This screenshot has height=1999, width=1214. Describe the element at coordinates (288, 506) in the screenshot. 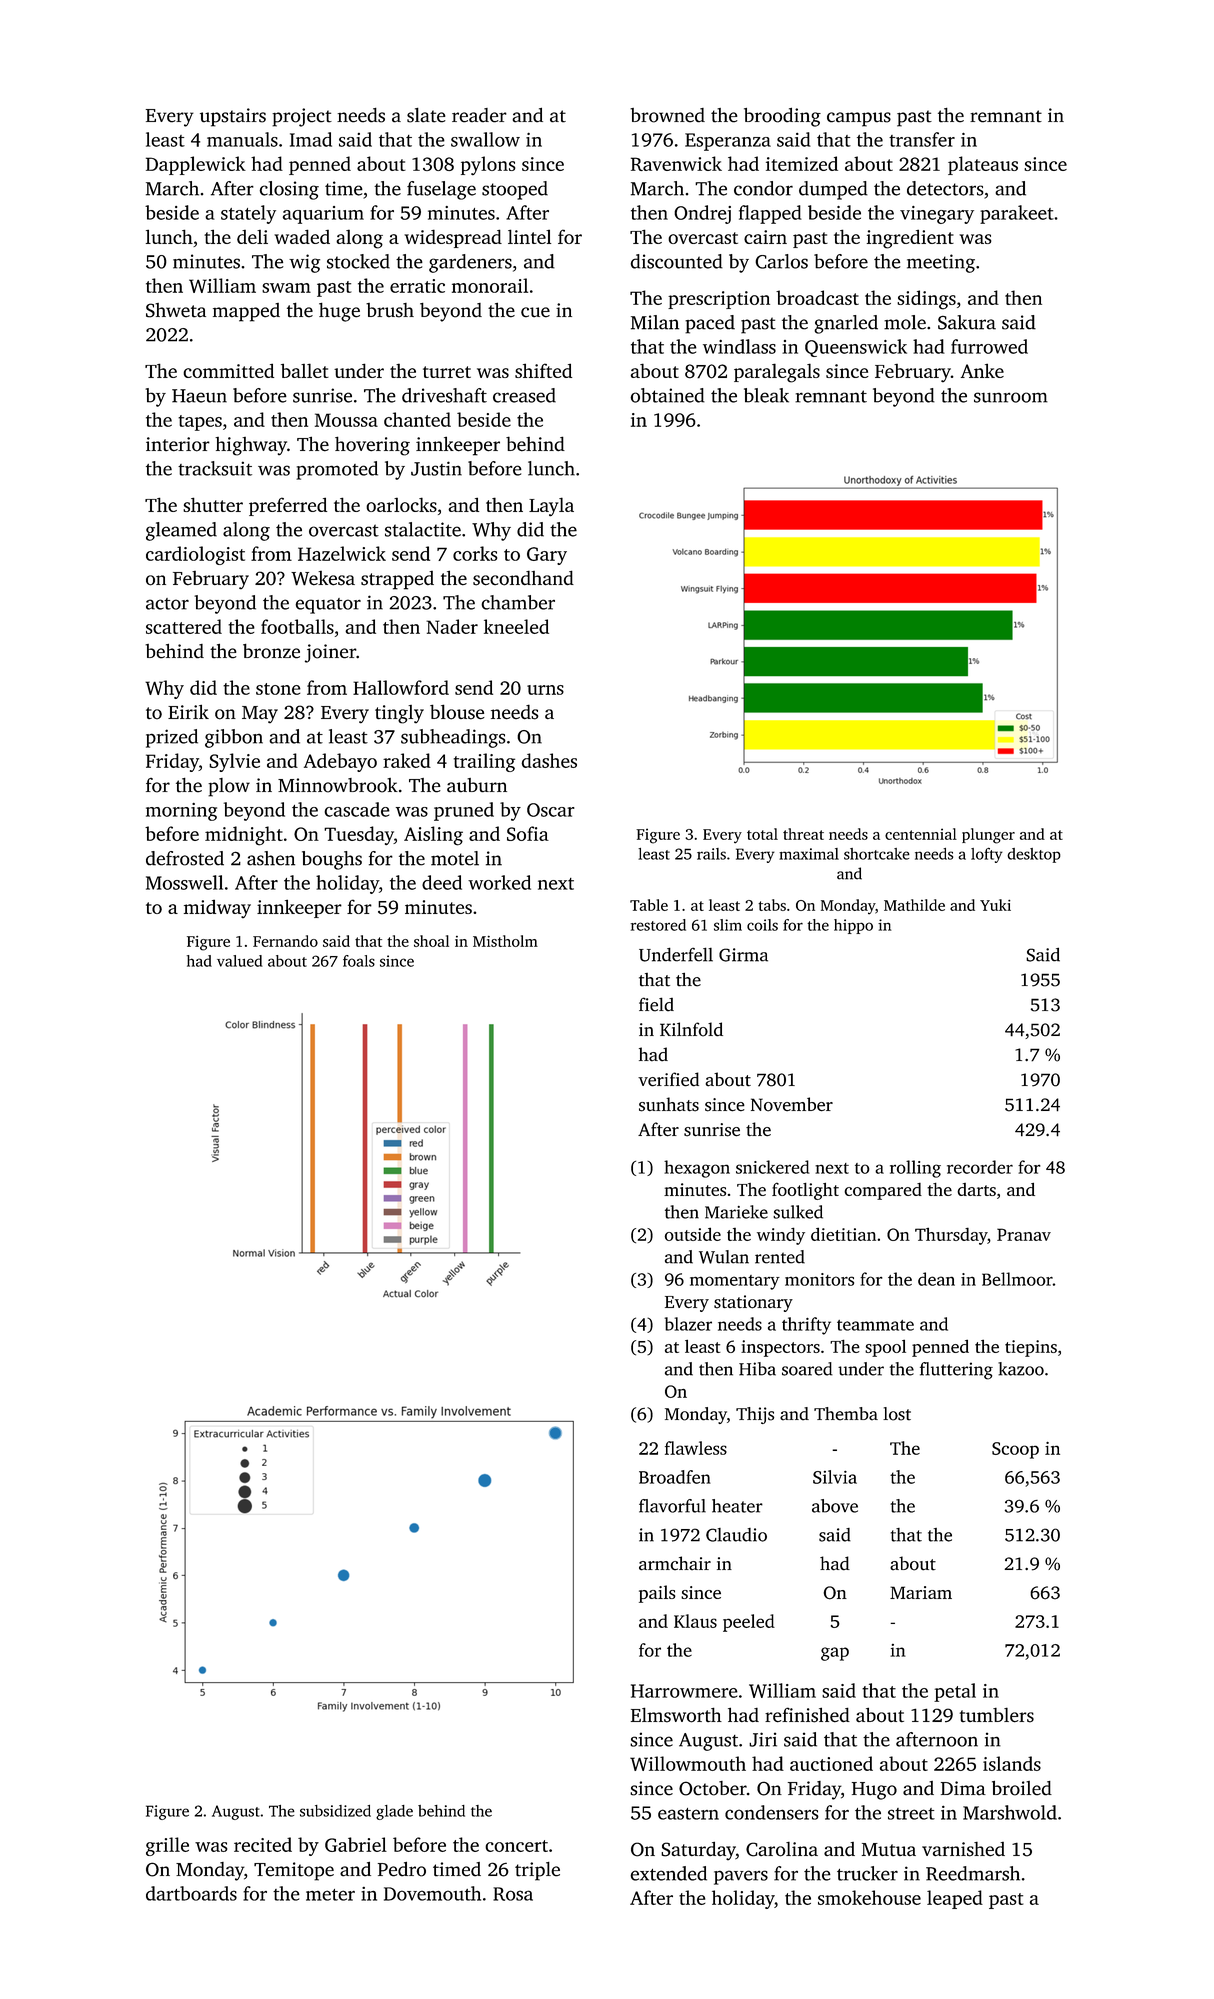

I see `preferred` at that location.
